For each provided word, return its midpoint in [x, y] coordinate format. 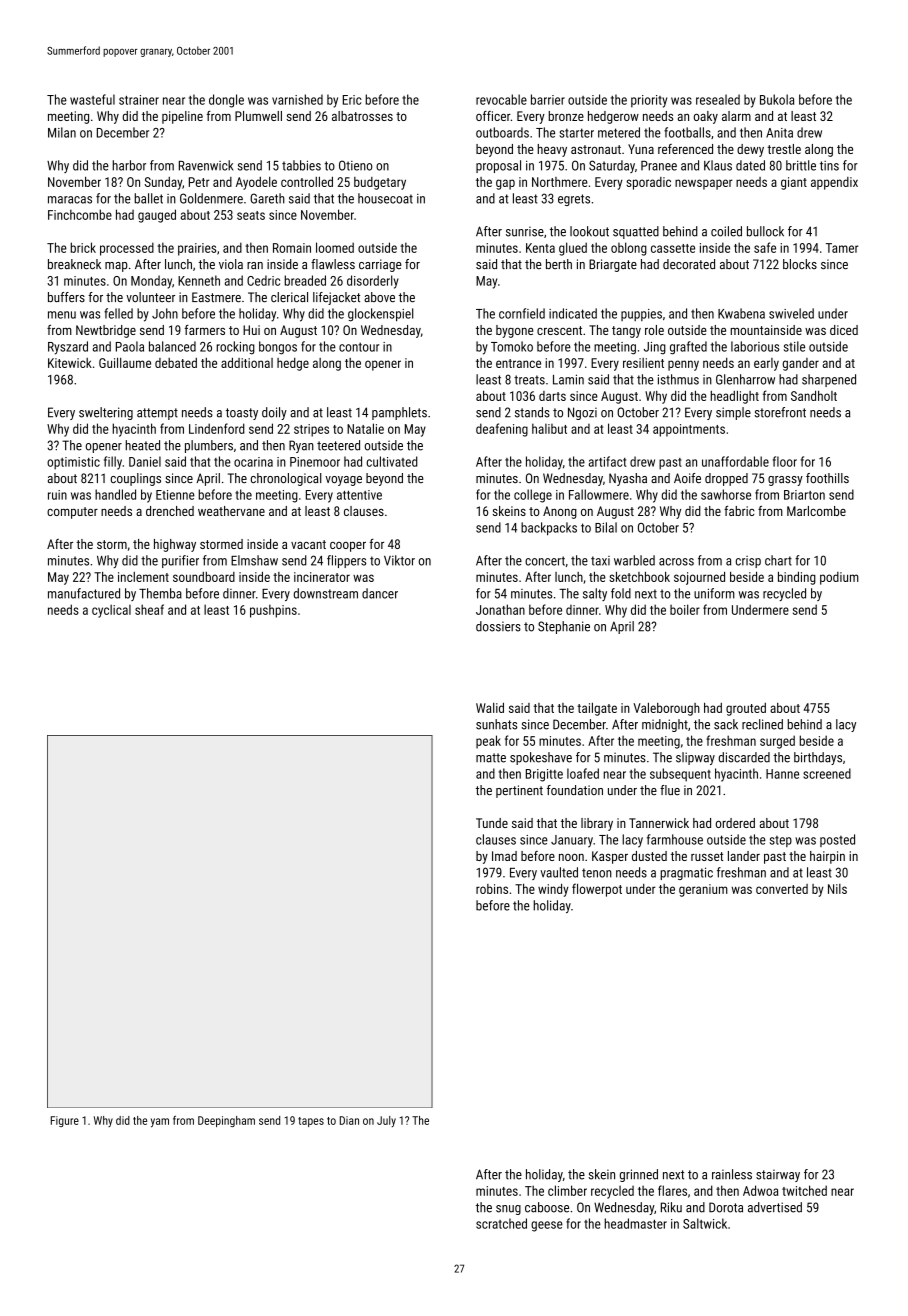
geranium [703, 890]
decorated [689, 264]
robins [492, 889]
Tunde [492, 823]
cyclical [111, 611]
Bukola [777, 99]
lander [744, 856]
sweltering [106, 413]
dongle [226, 101]
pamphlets [399, 413]
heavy [552, 150]
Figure [65, 1121]
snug [508, 1210]
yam [160, 1122]
